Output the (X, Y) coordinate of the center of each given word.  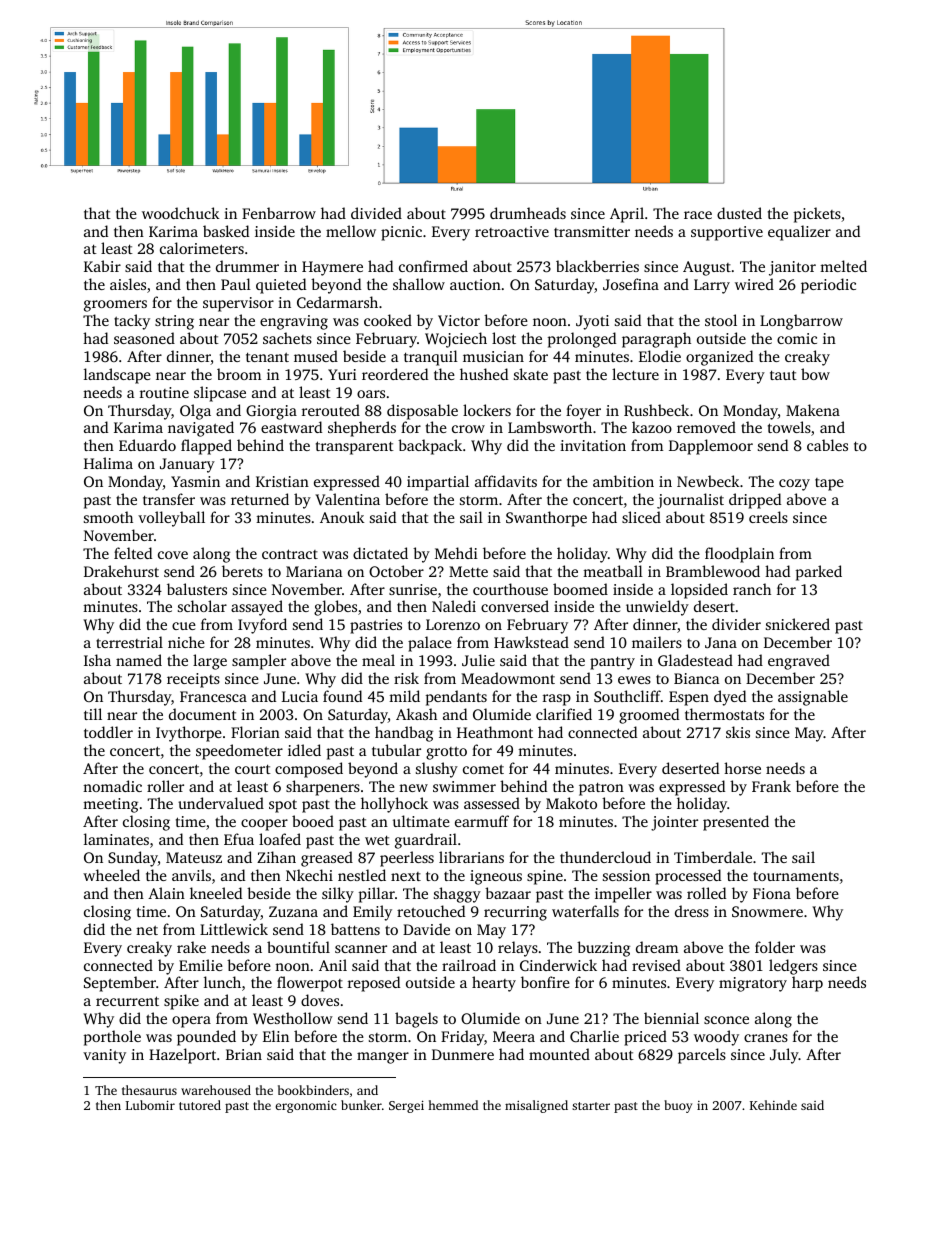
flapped (206, 447)
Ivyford (262, 626)
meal (378, 660)
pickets (817, 215)
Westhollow (293, 1018)
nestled (362, 875)
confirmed (433, 266)
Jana (721, 642)
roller (165, 786)
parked (819, 573)
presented (736, 823)
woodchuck (181, 213)
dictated (380, 553)
